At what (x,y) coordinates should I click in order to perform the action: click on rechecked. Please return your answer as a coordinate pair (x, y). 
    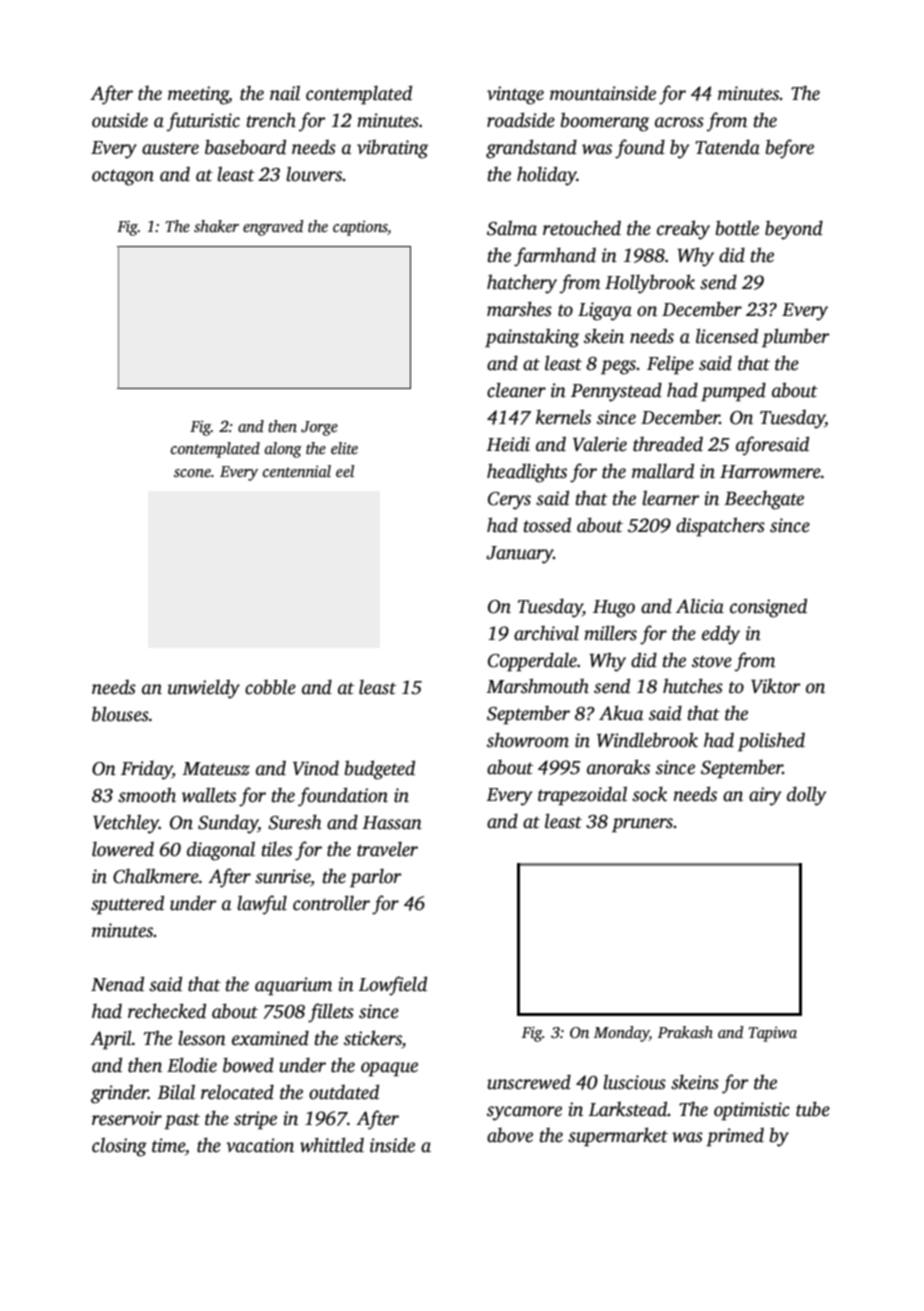
    Looking at the image, I should click on (167, 1011).
